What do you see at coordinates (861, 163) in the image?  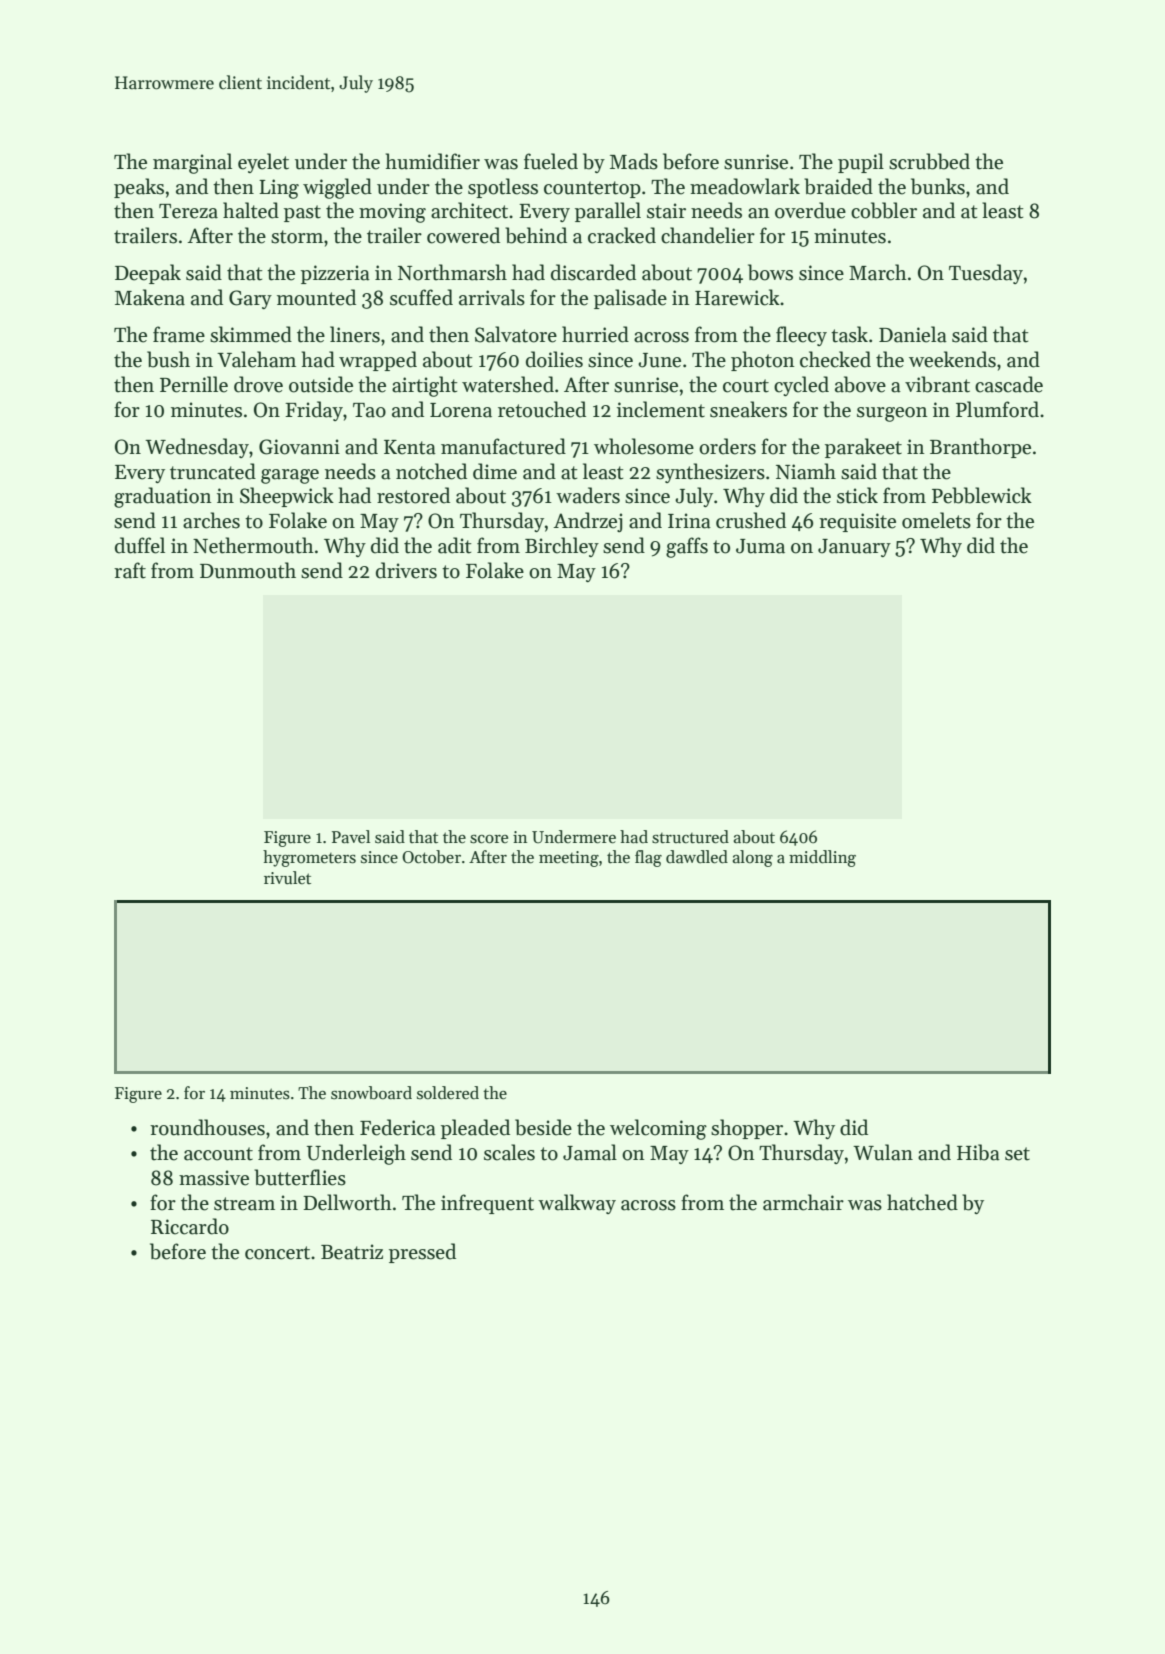 I see `pupil` at bounding box center [861, 163].
